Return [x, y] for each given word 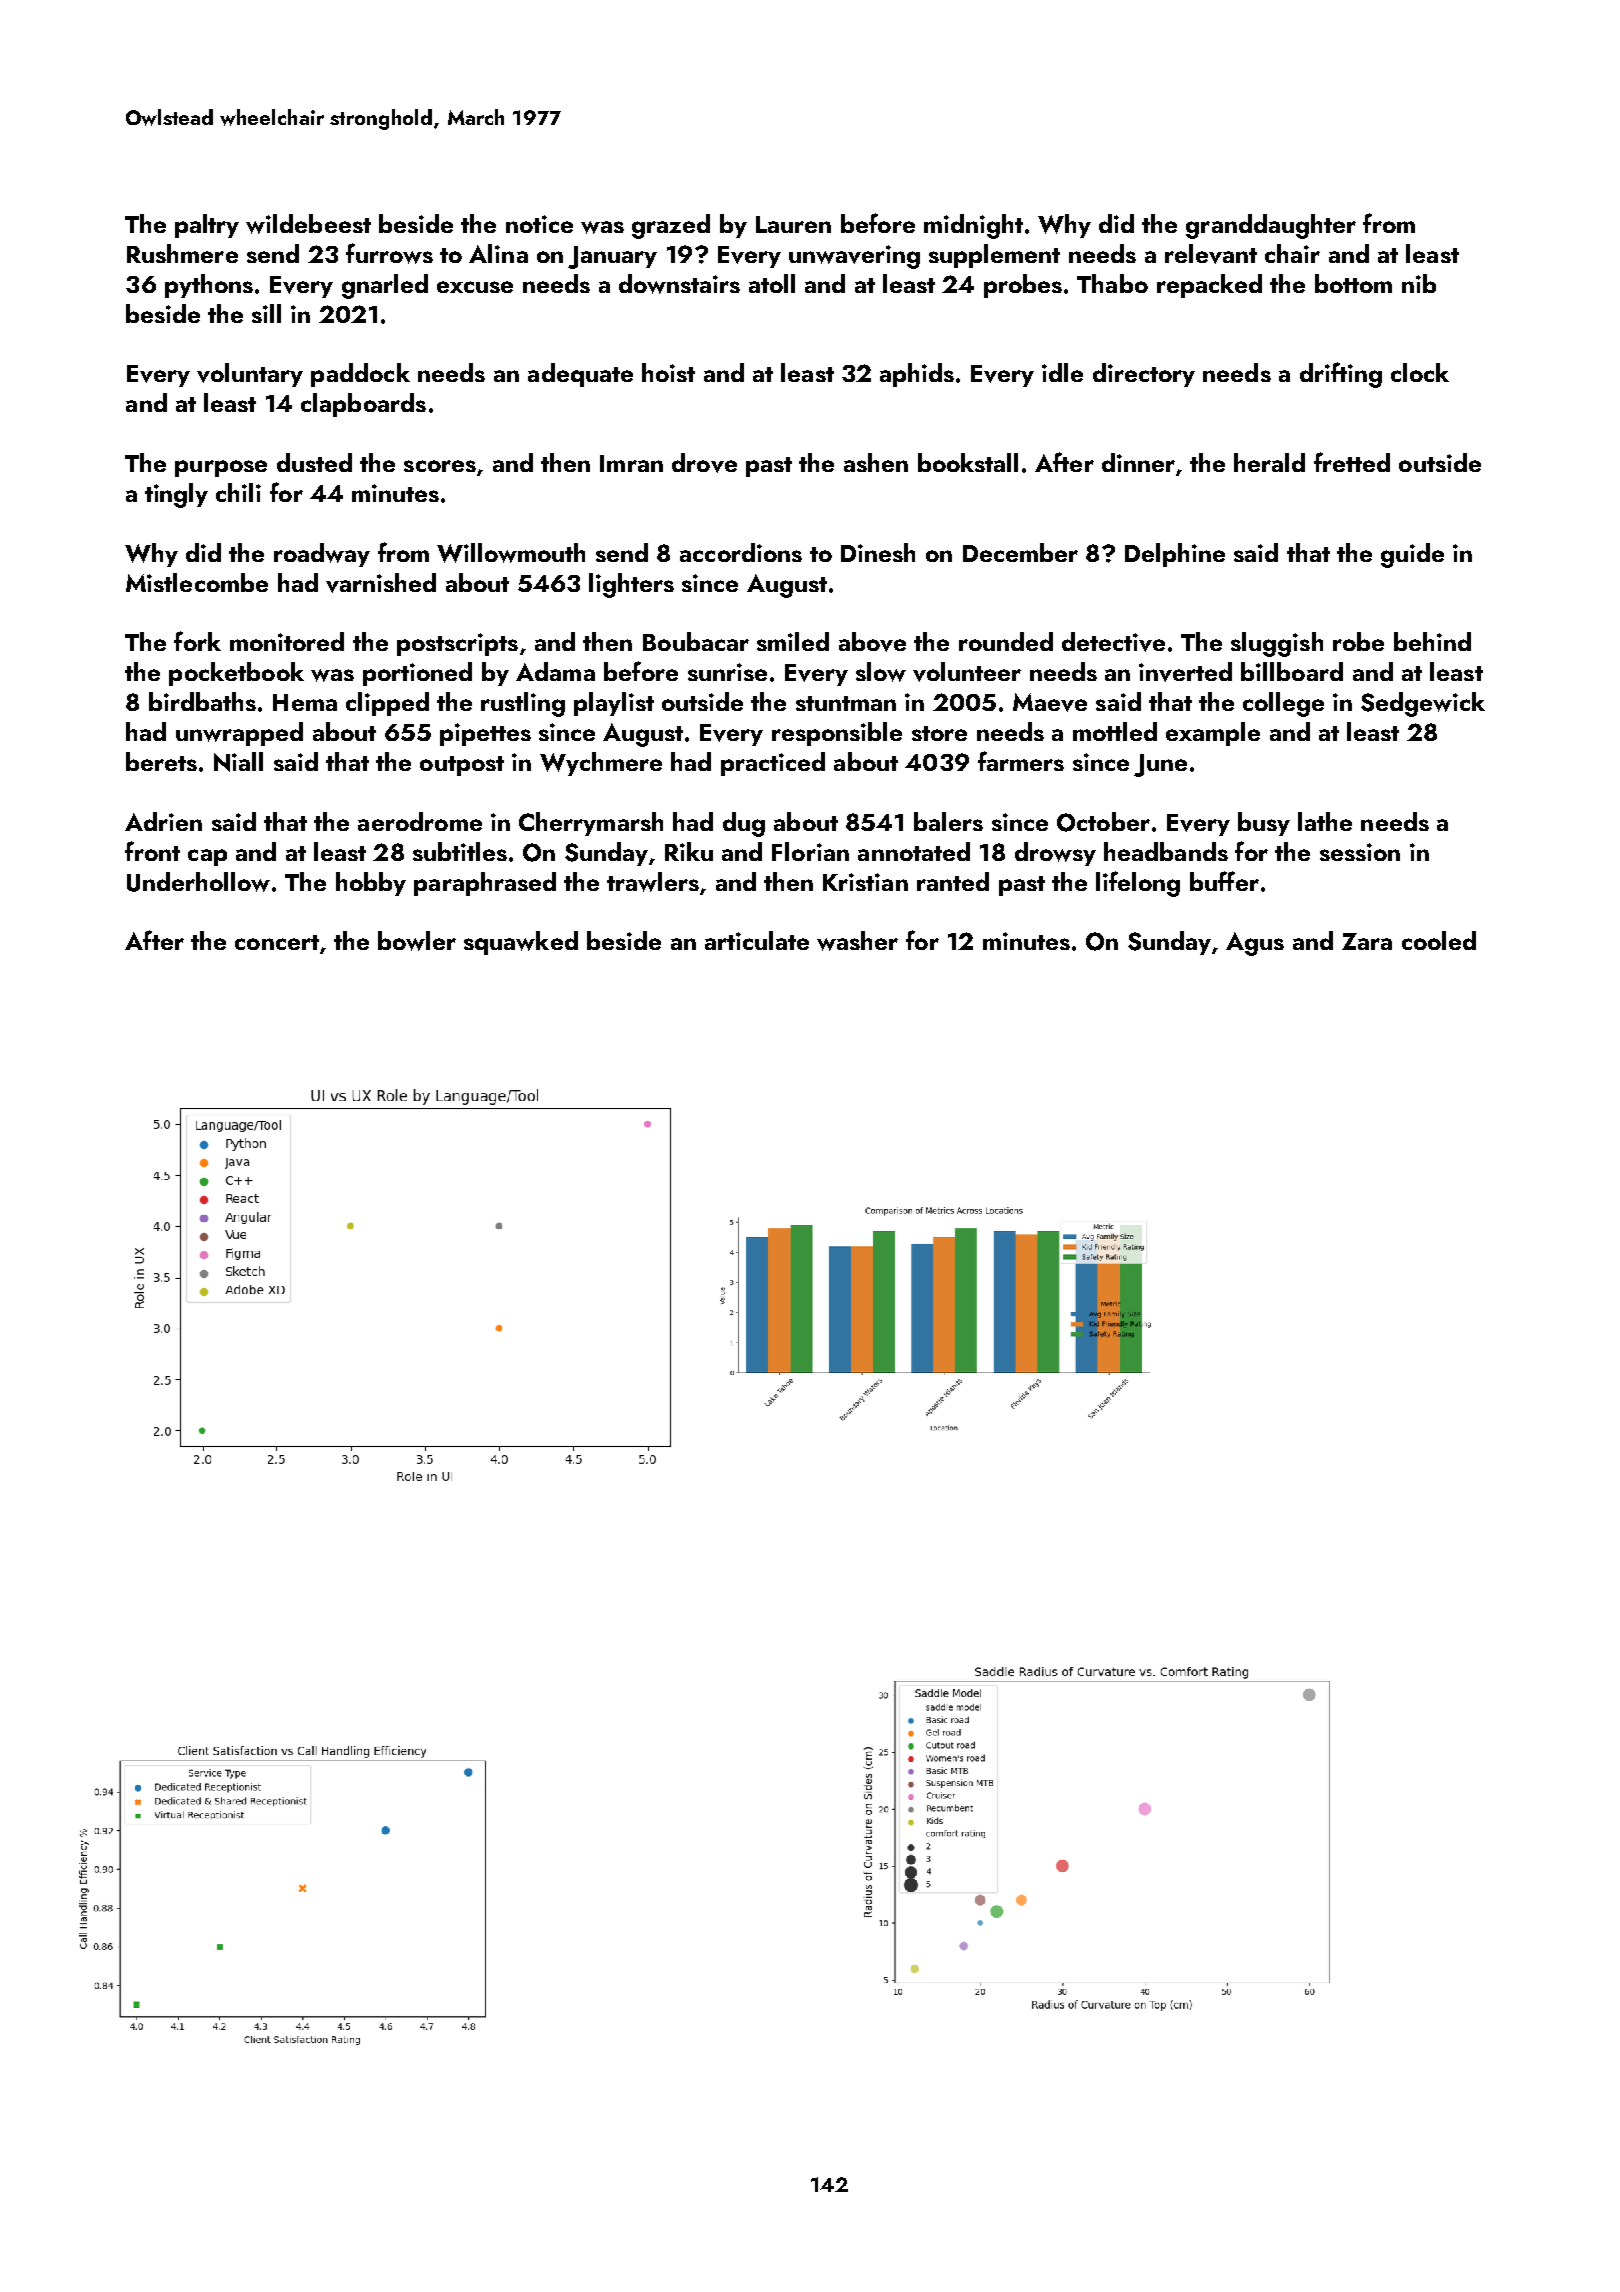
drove [704, 463]
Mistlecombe [197, 582]
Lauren [793, 224]
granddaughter [1271, 226]
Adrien [163, 821]
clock [1420, 372]
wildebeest [308, 224]
